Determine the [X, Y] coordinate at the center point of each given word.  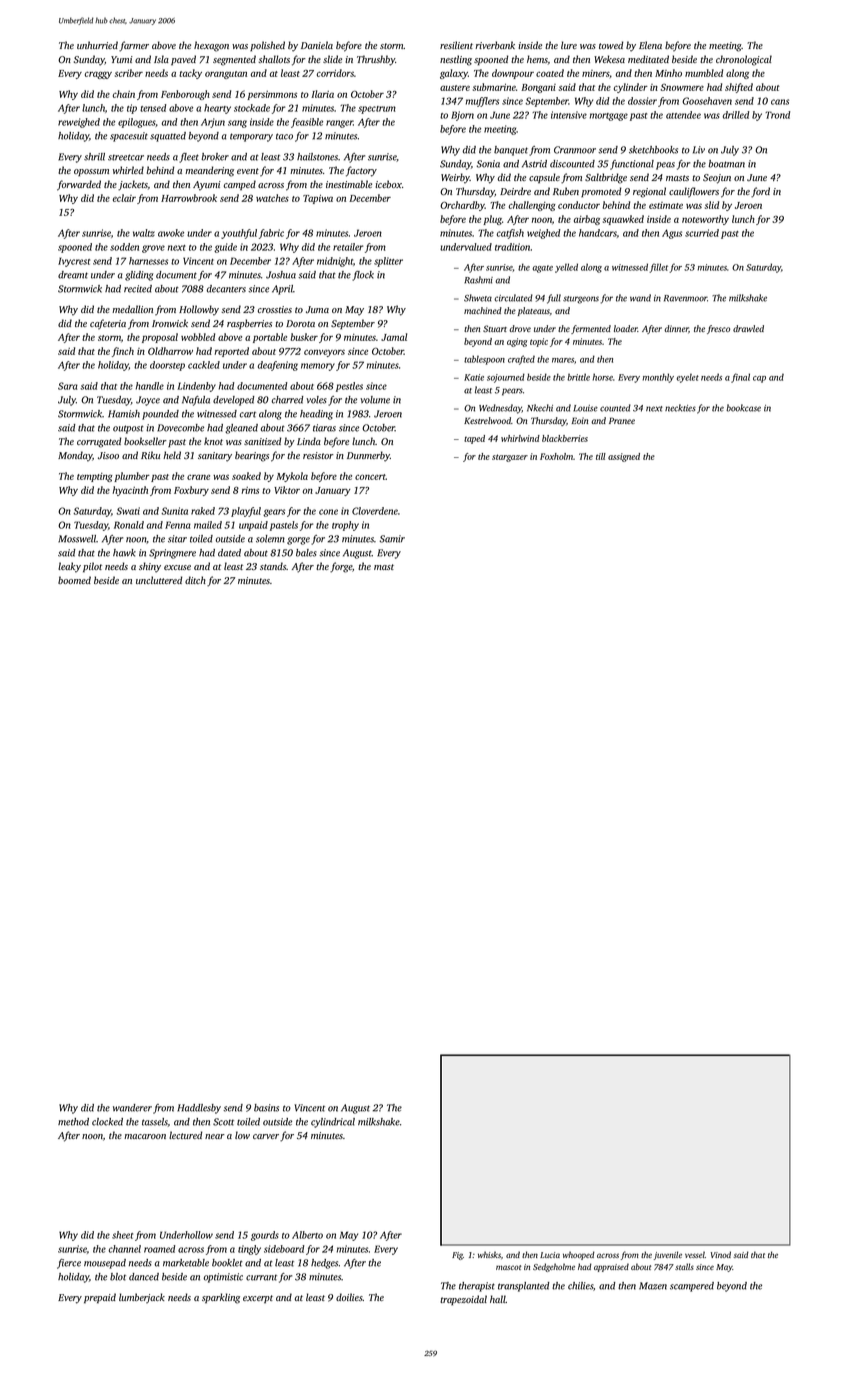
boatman [726, 164]
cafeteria [108, 324]
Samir [392, 539]
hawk [124, 553]
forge [341, 567]
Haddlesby [199, 1109]
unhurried [97, 45]
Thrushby [376, 60]
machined [483, 310]
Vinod [721, 1254]
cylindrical [333, 1123]
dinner [676, 329]
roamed [159, 1249]
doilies [349, 1297]
